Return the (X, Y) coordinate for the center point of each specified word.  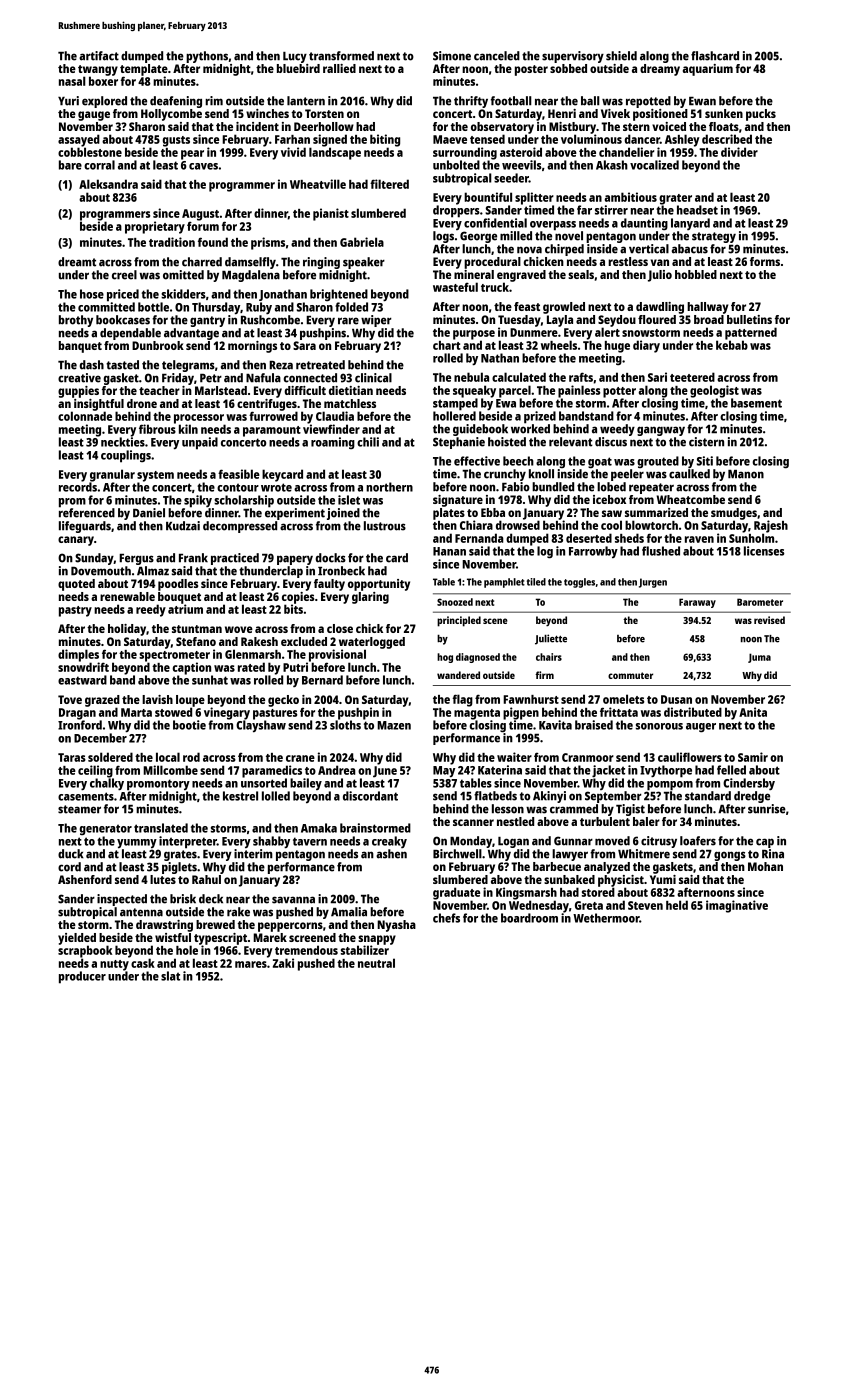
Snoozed (455, 602)
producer (82, 977)
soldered (110, 757)
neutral (376, 963)
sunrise (767, 809)
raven (699, 539)
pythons (207, 57)
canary (76, 541)
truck (495, 287)
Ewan (702, 101)
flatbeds (495, 796)
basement (756, 403)
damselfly (250, 263)
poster (531, 70)
